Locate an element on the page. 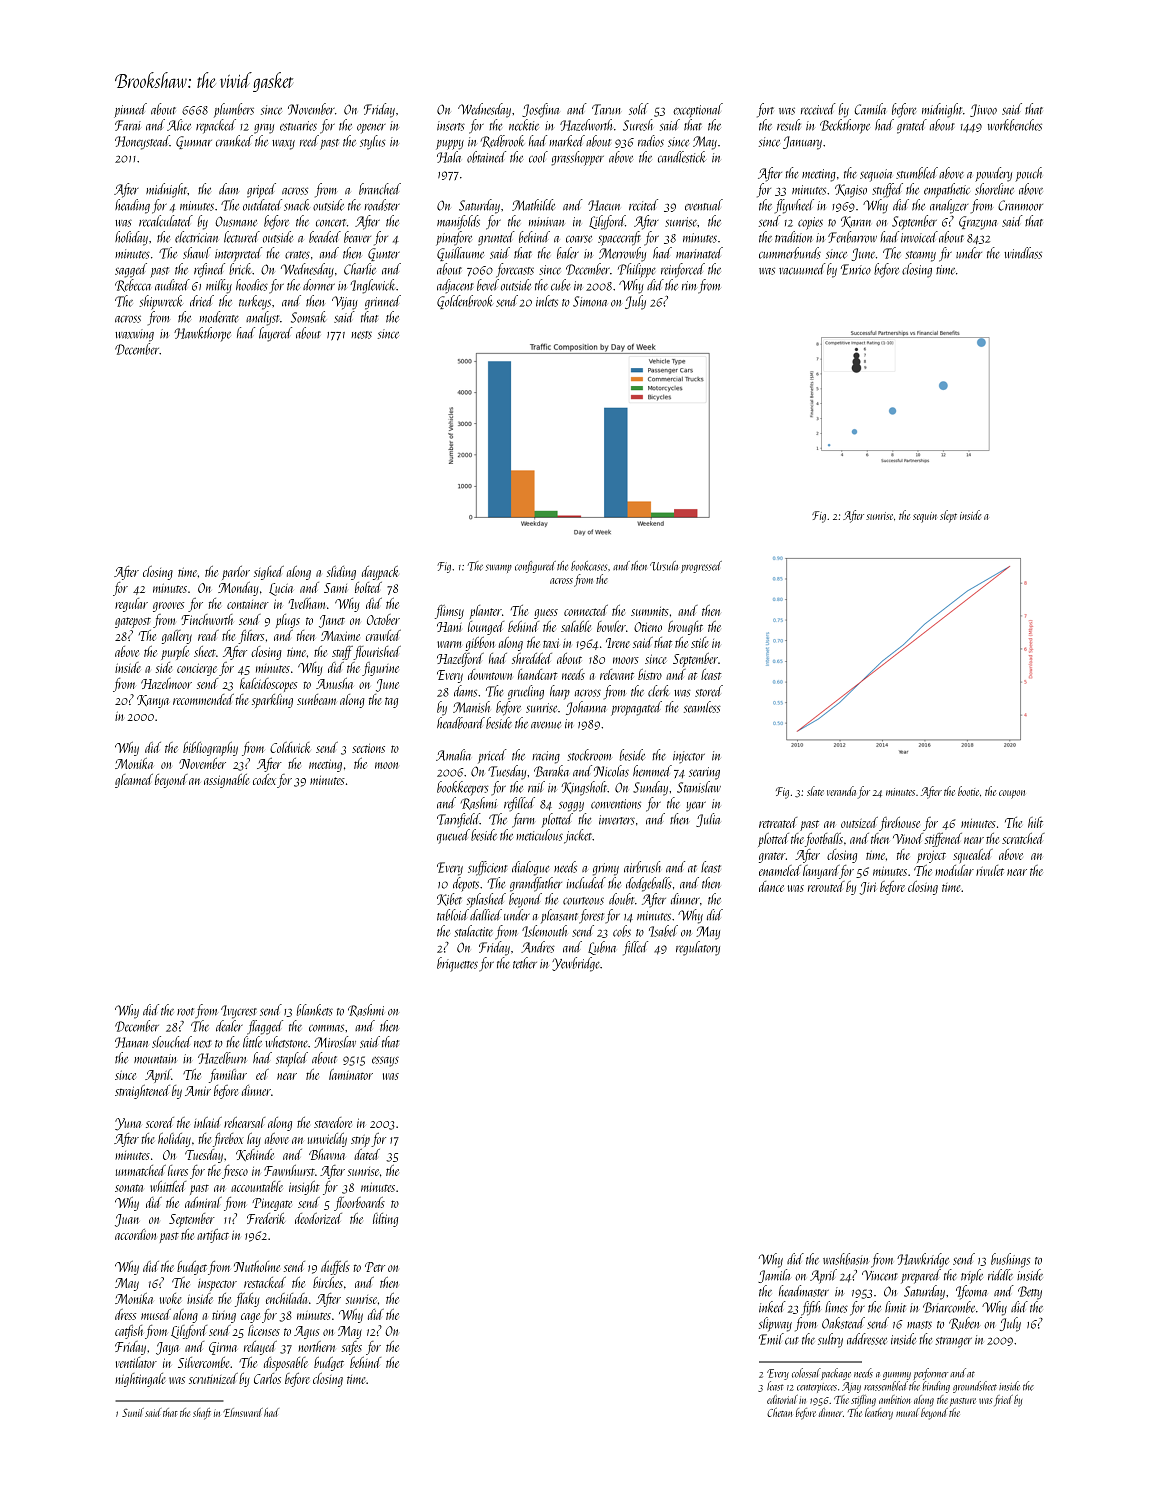  parlor is located at coordinates (236, 573).
